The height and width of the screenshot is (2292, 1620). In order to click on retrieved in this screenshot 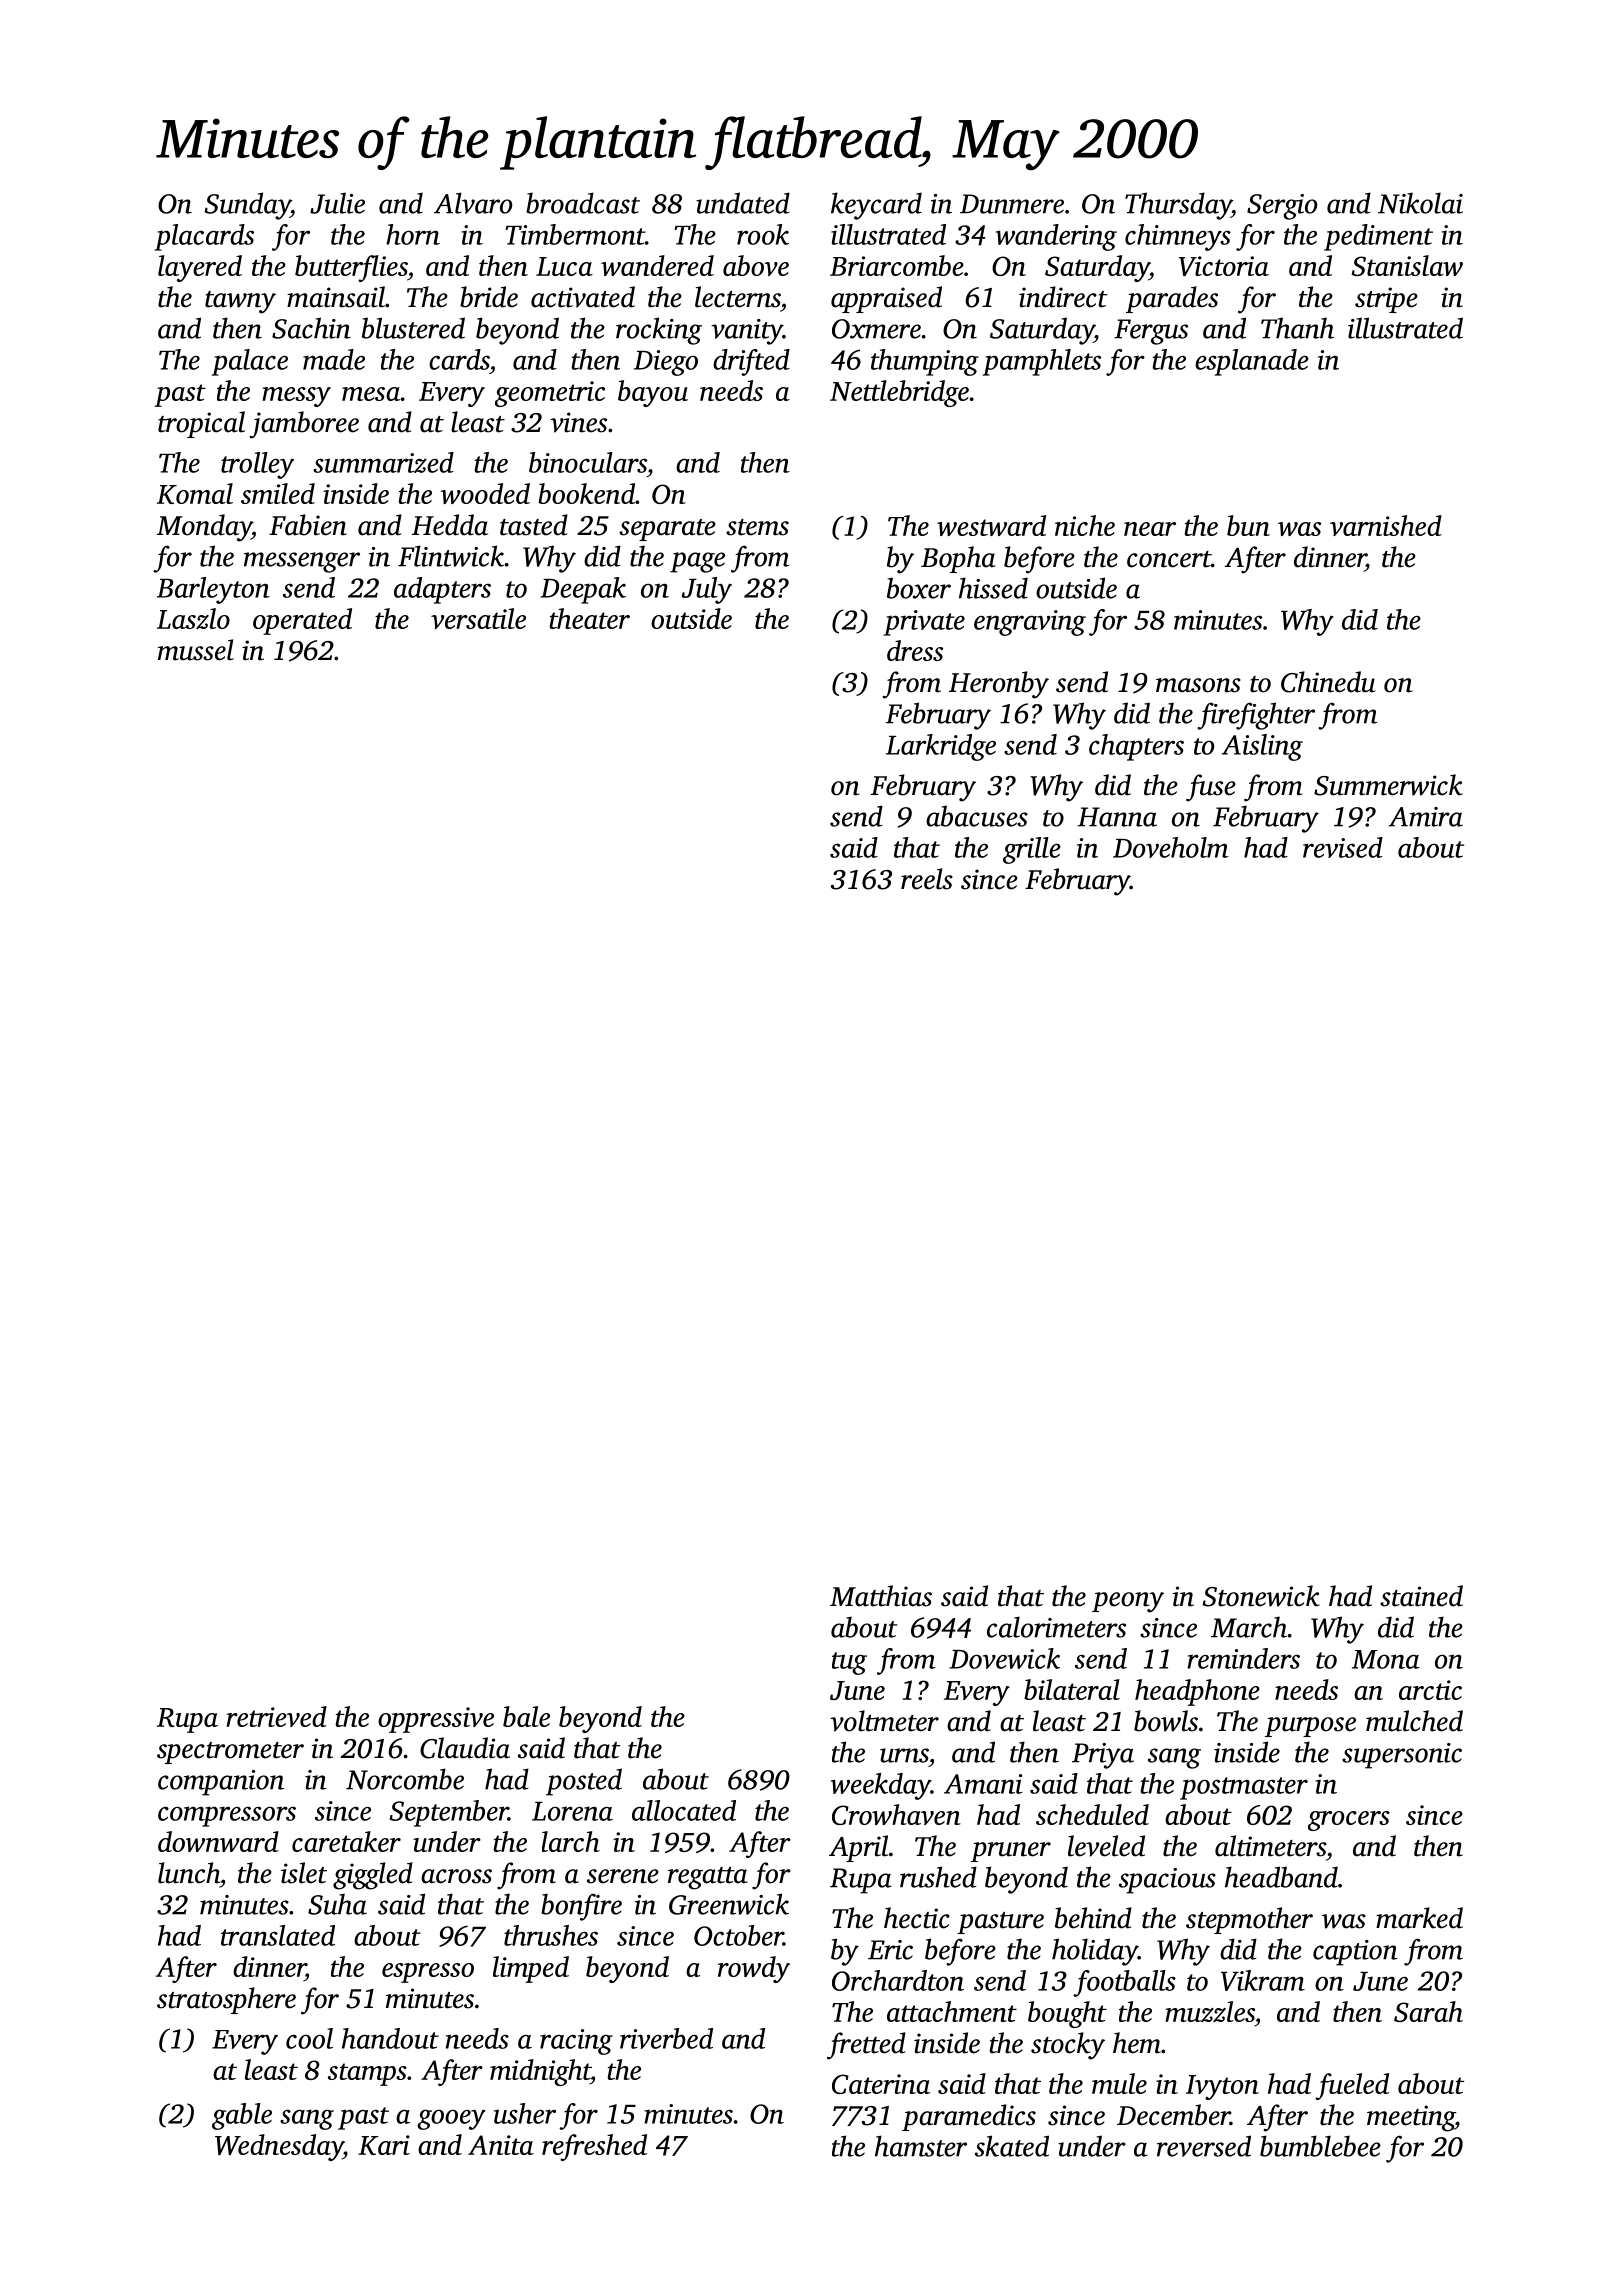, I will do `click(276, 1716)`.
